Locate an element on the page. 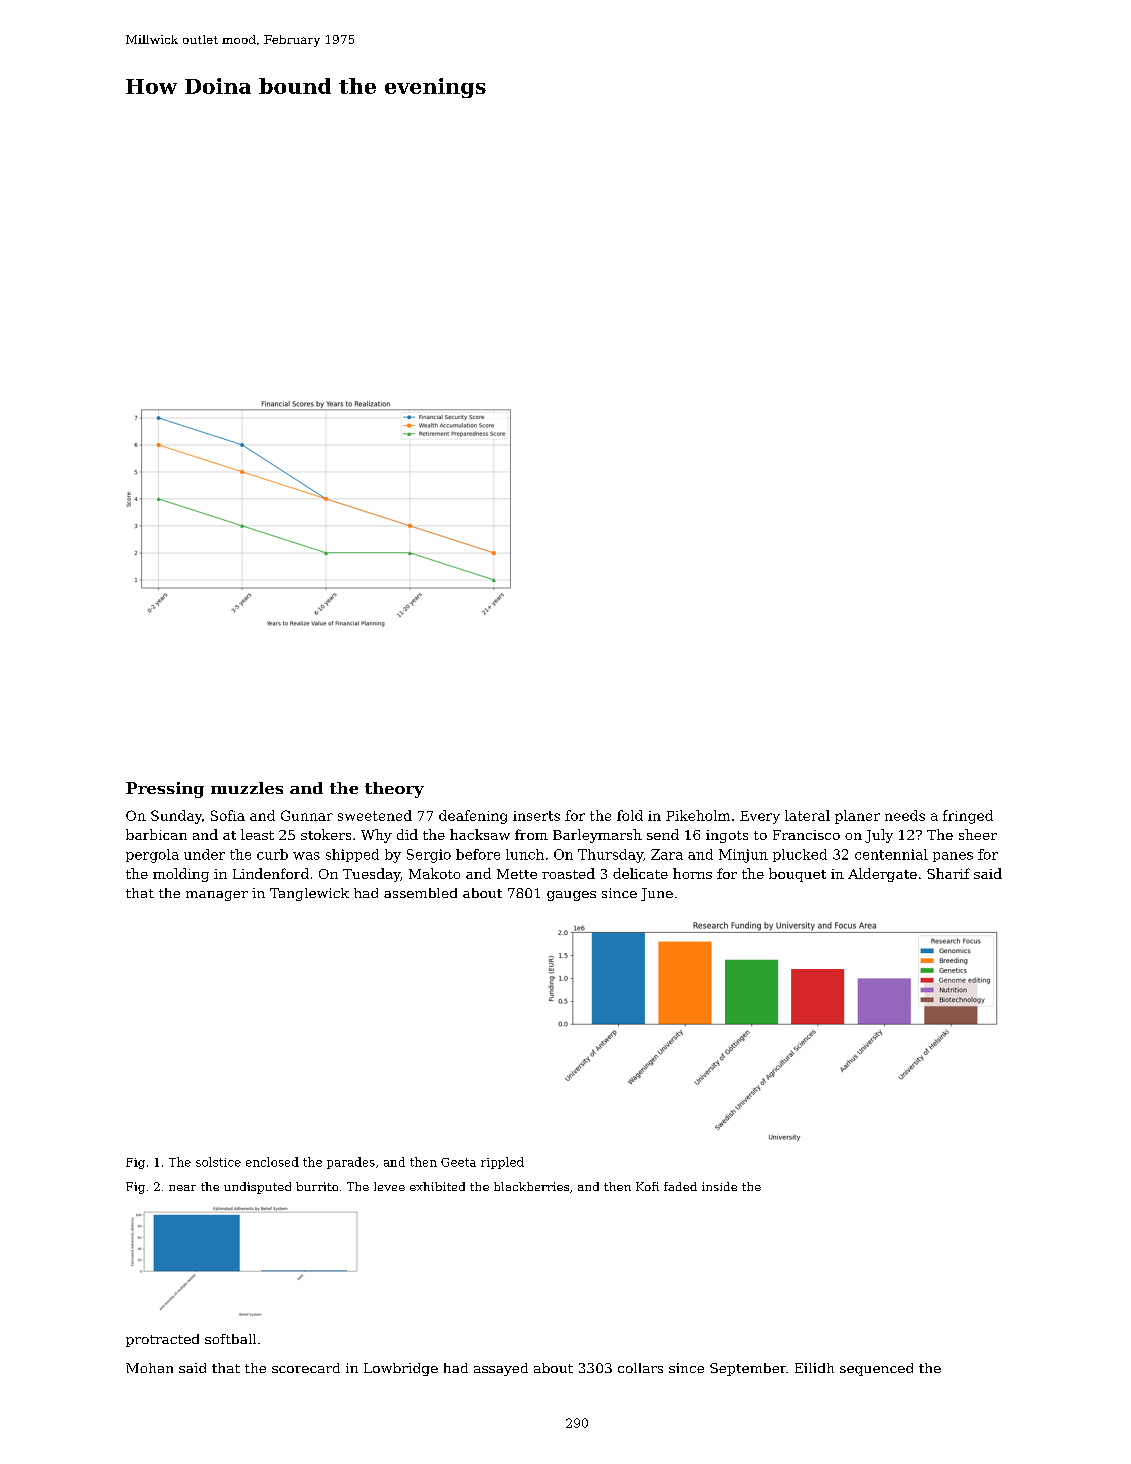  manager is located at coordinates (217, 896).
